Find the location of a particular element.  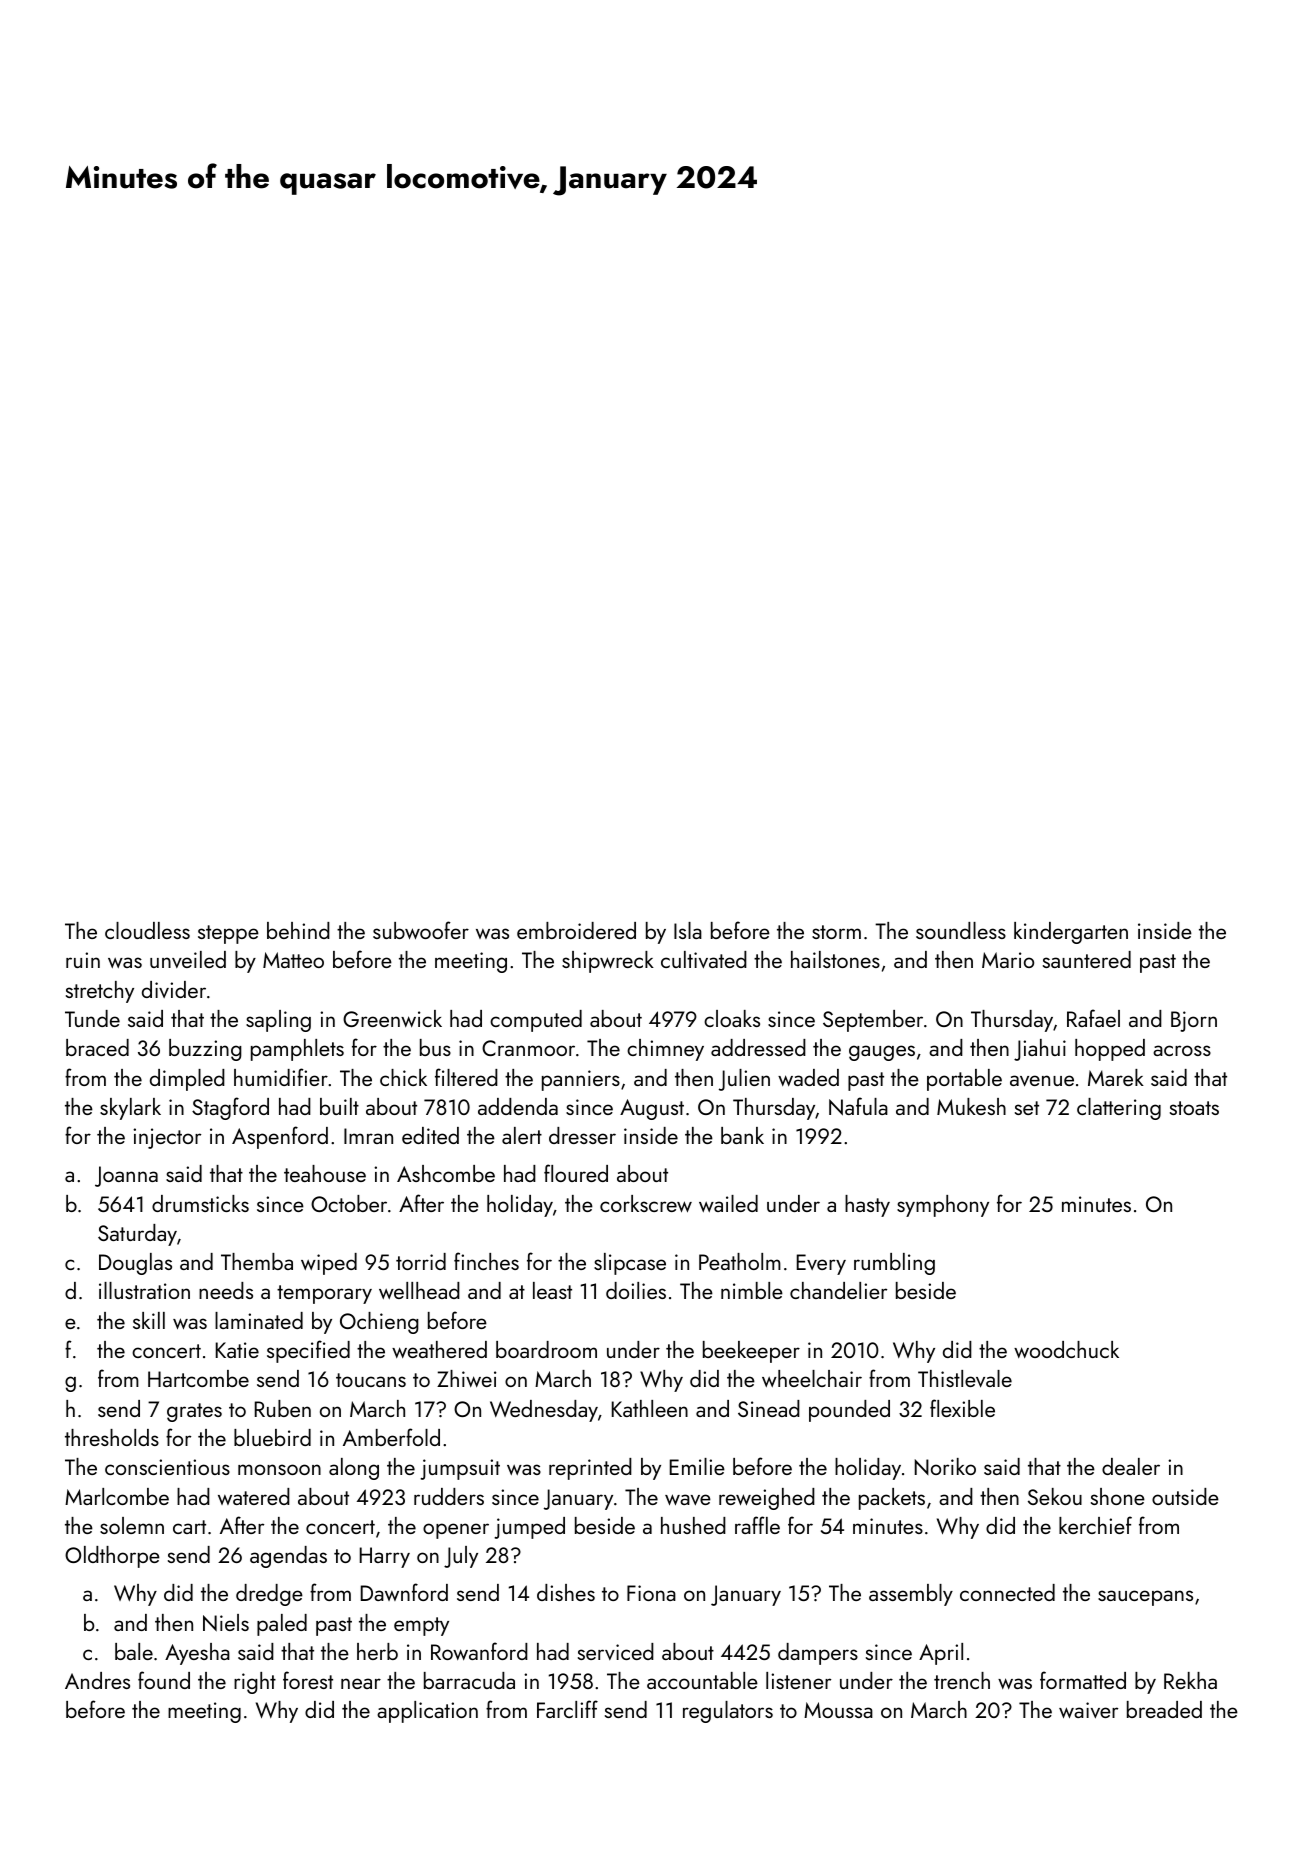

Saturday is located at coordinates (137, 1235).
